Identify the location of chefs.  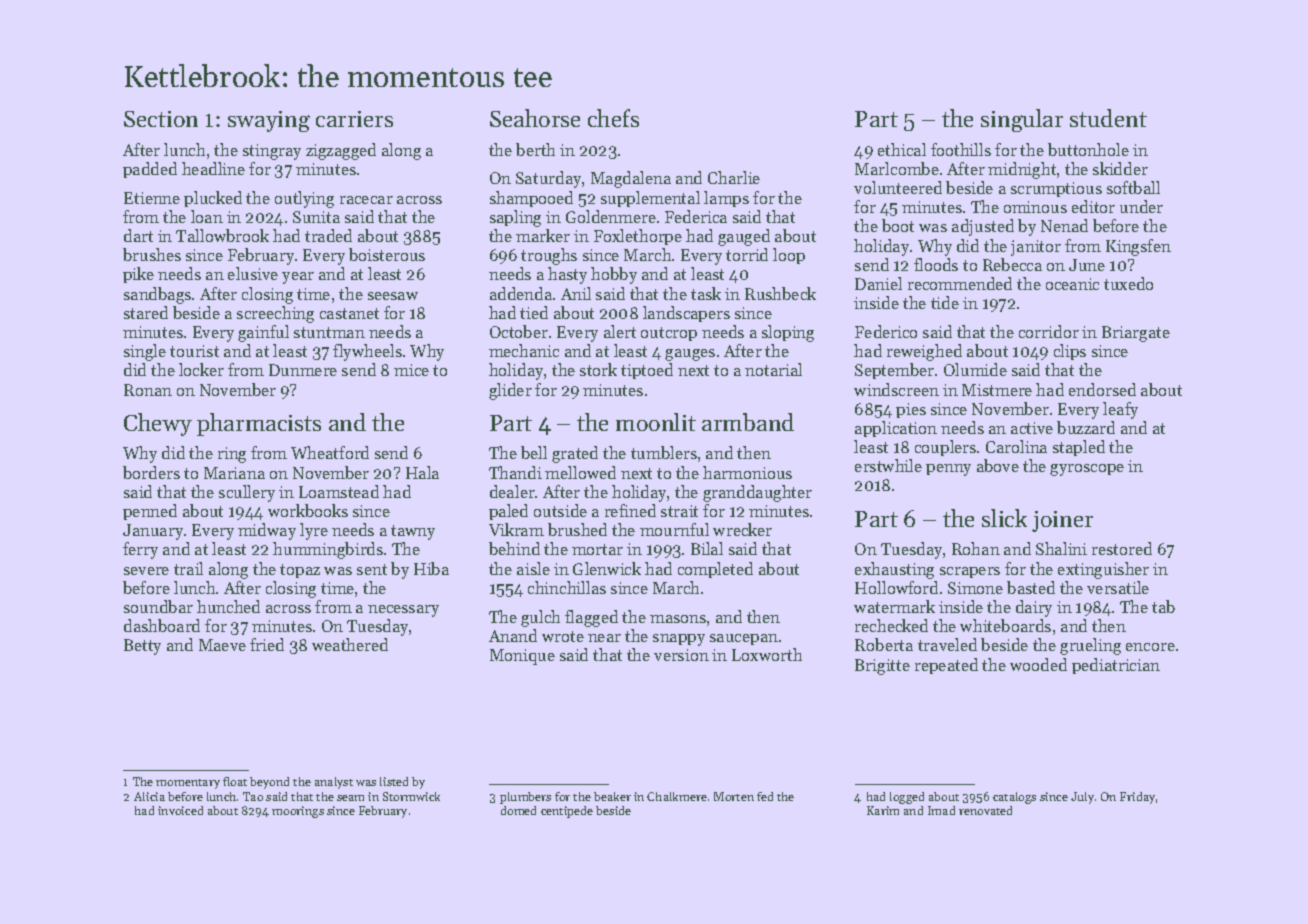
(613, 118).
